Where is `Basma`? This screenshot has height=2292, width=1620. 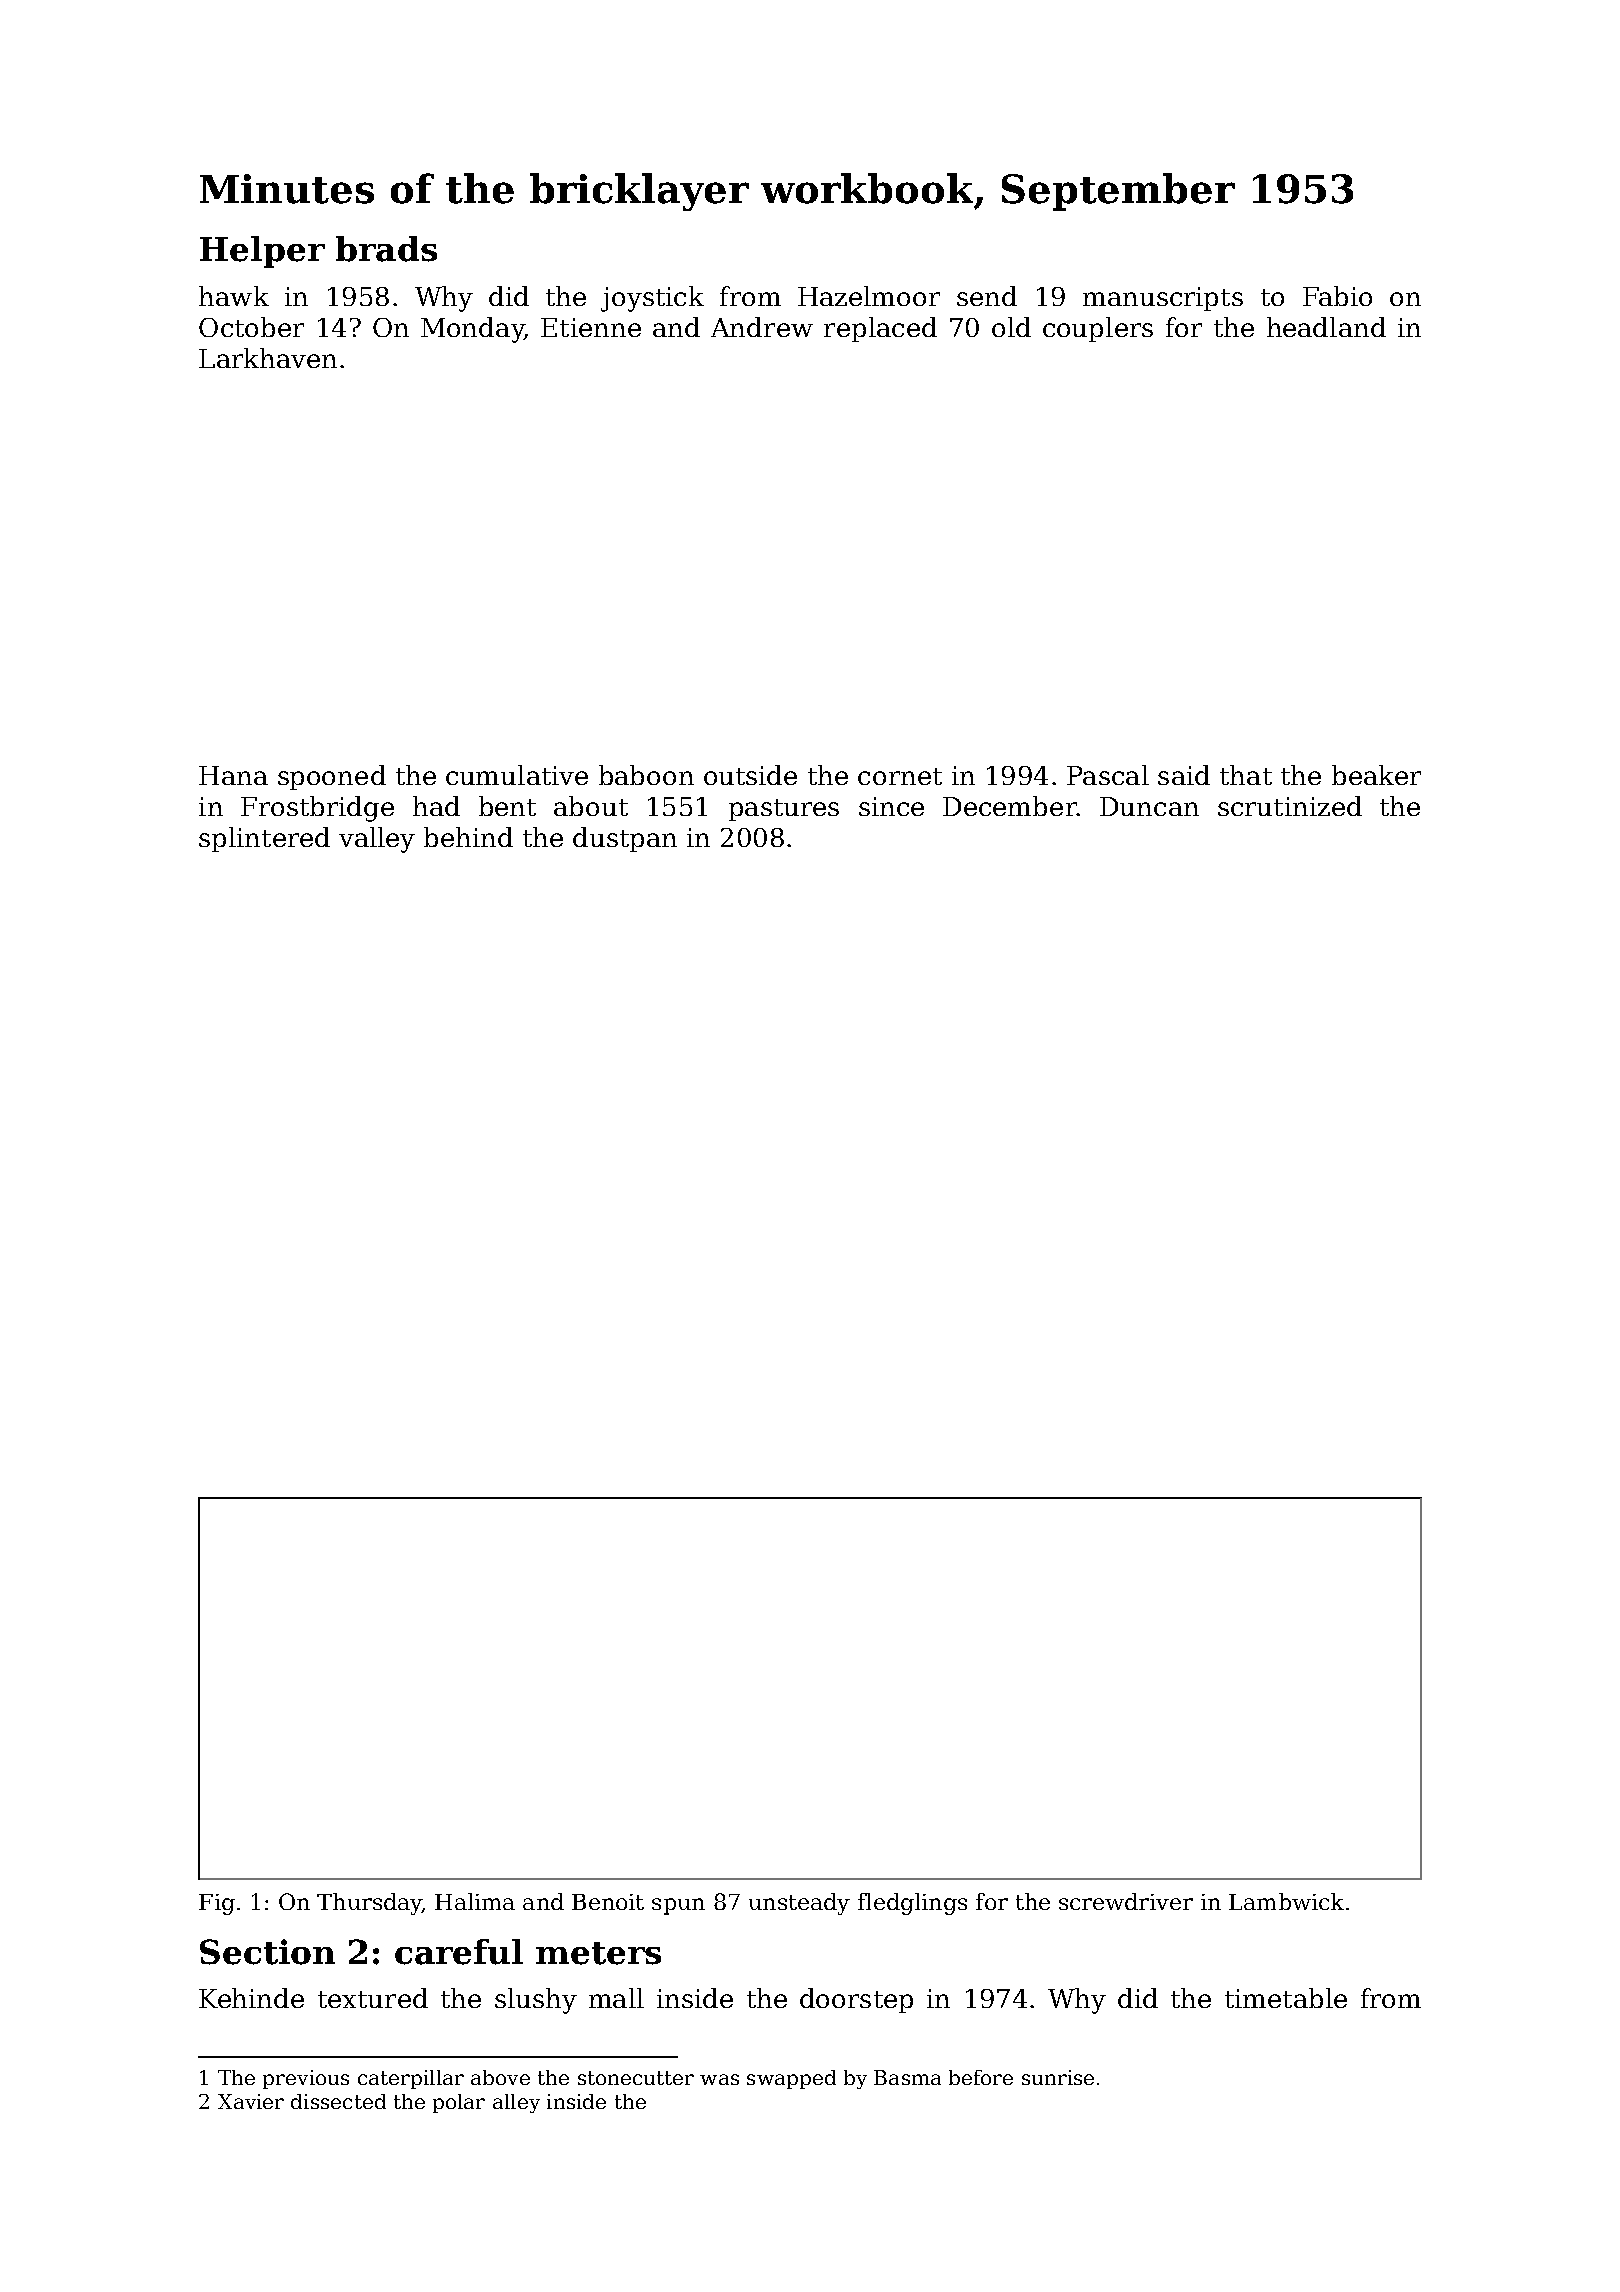 Basma is located at coordinates (907, 2077).
